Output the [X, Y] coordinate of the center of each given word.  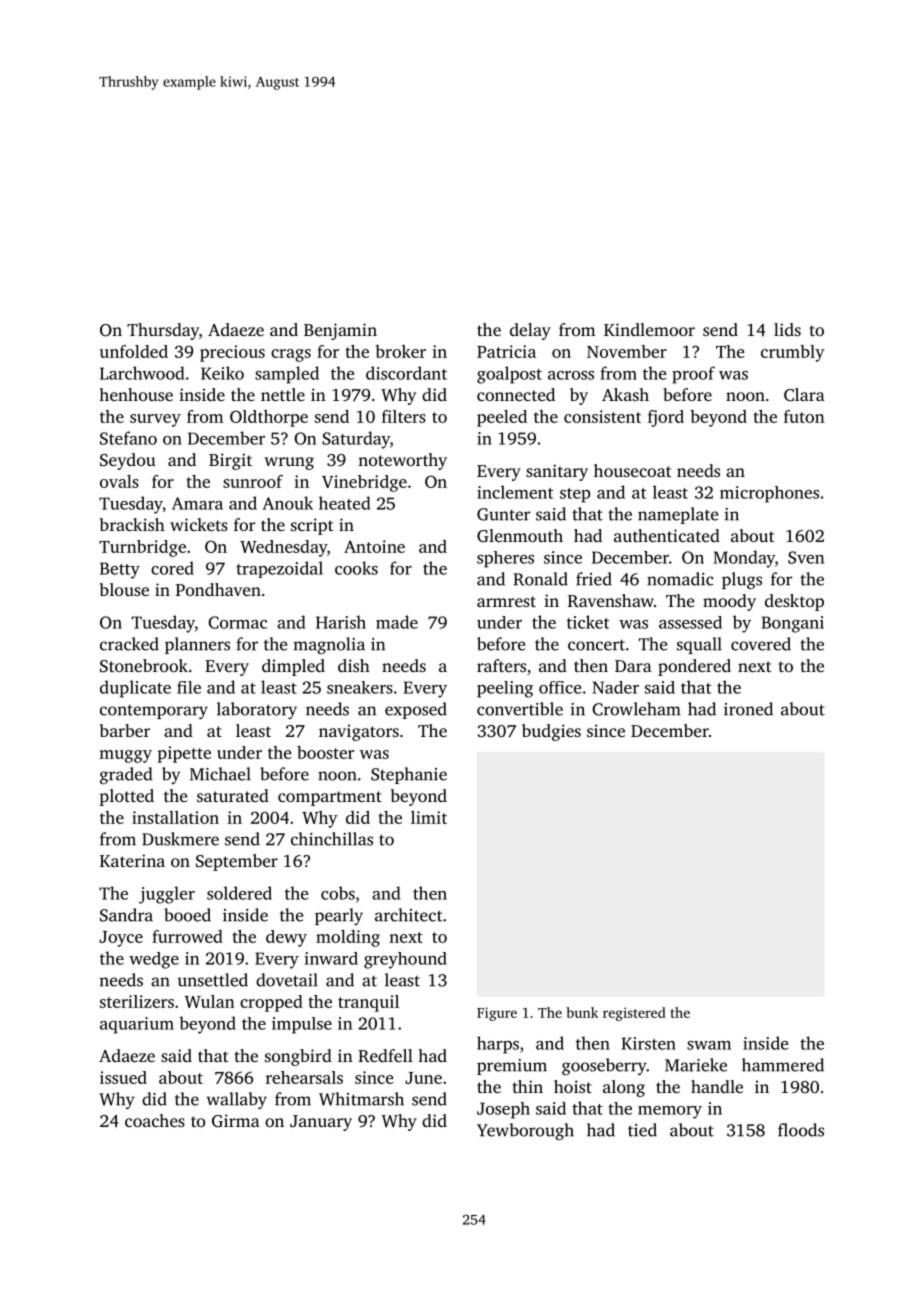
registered [634, 1014]
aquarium [137, 1025]
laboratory [257, 710]
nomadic [680, 579]
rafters [501, 665]
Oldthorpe [269, 418]
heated [344, 503]
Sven [806, 557]
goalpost [509, 375]
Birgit [230, 461]
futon [804, 416]
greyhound [405, 960]
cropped [271, 1003]
